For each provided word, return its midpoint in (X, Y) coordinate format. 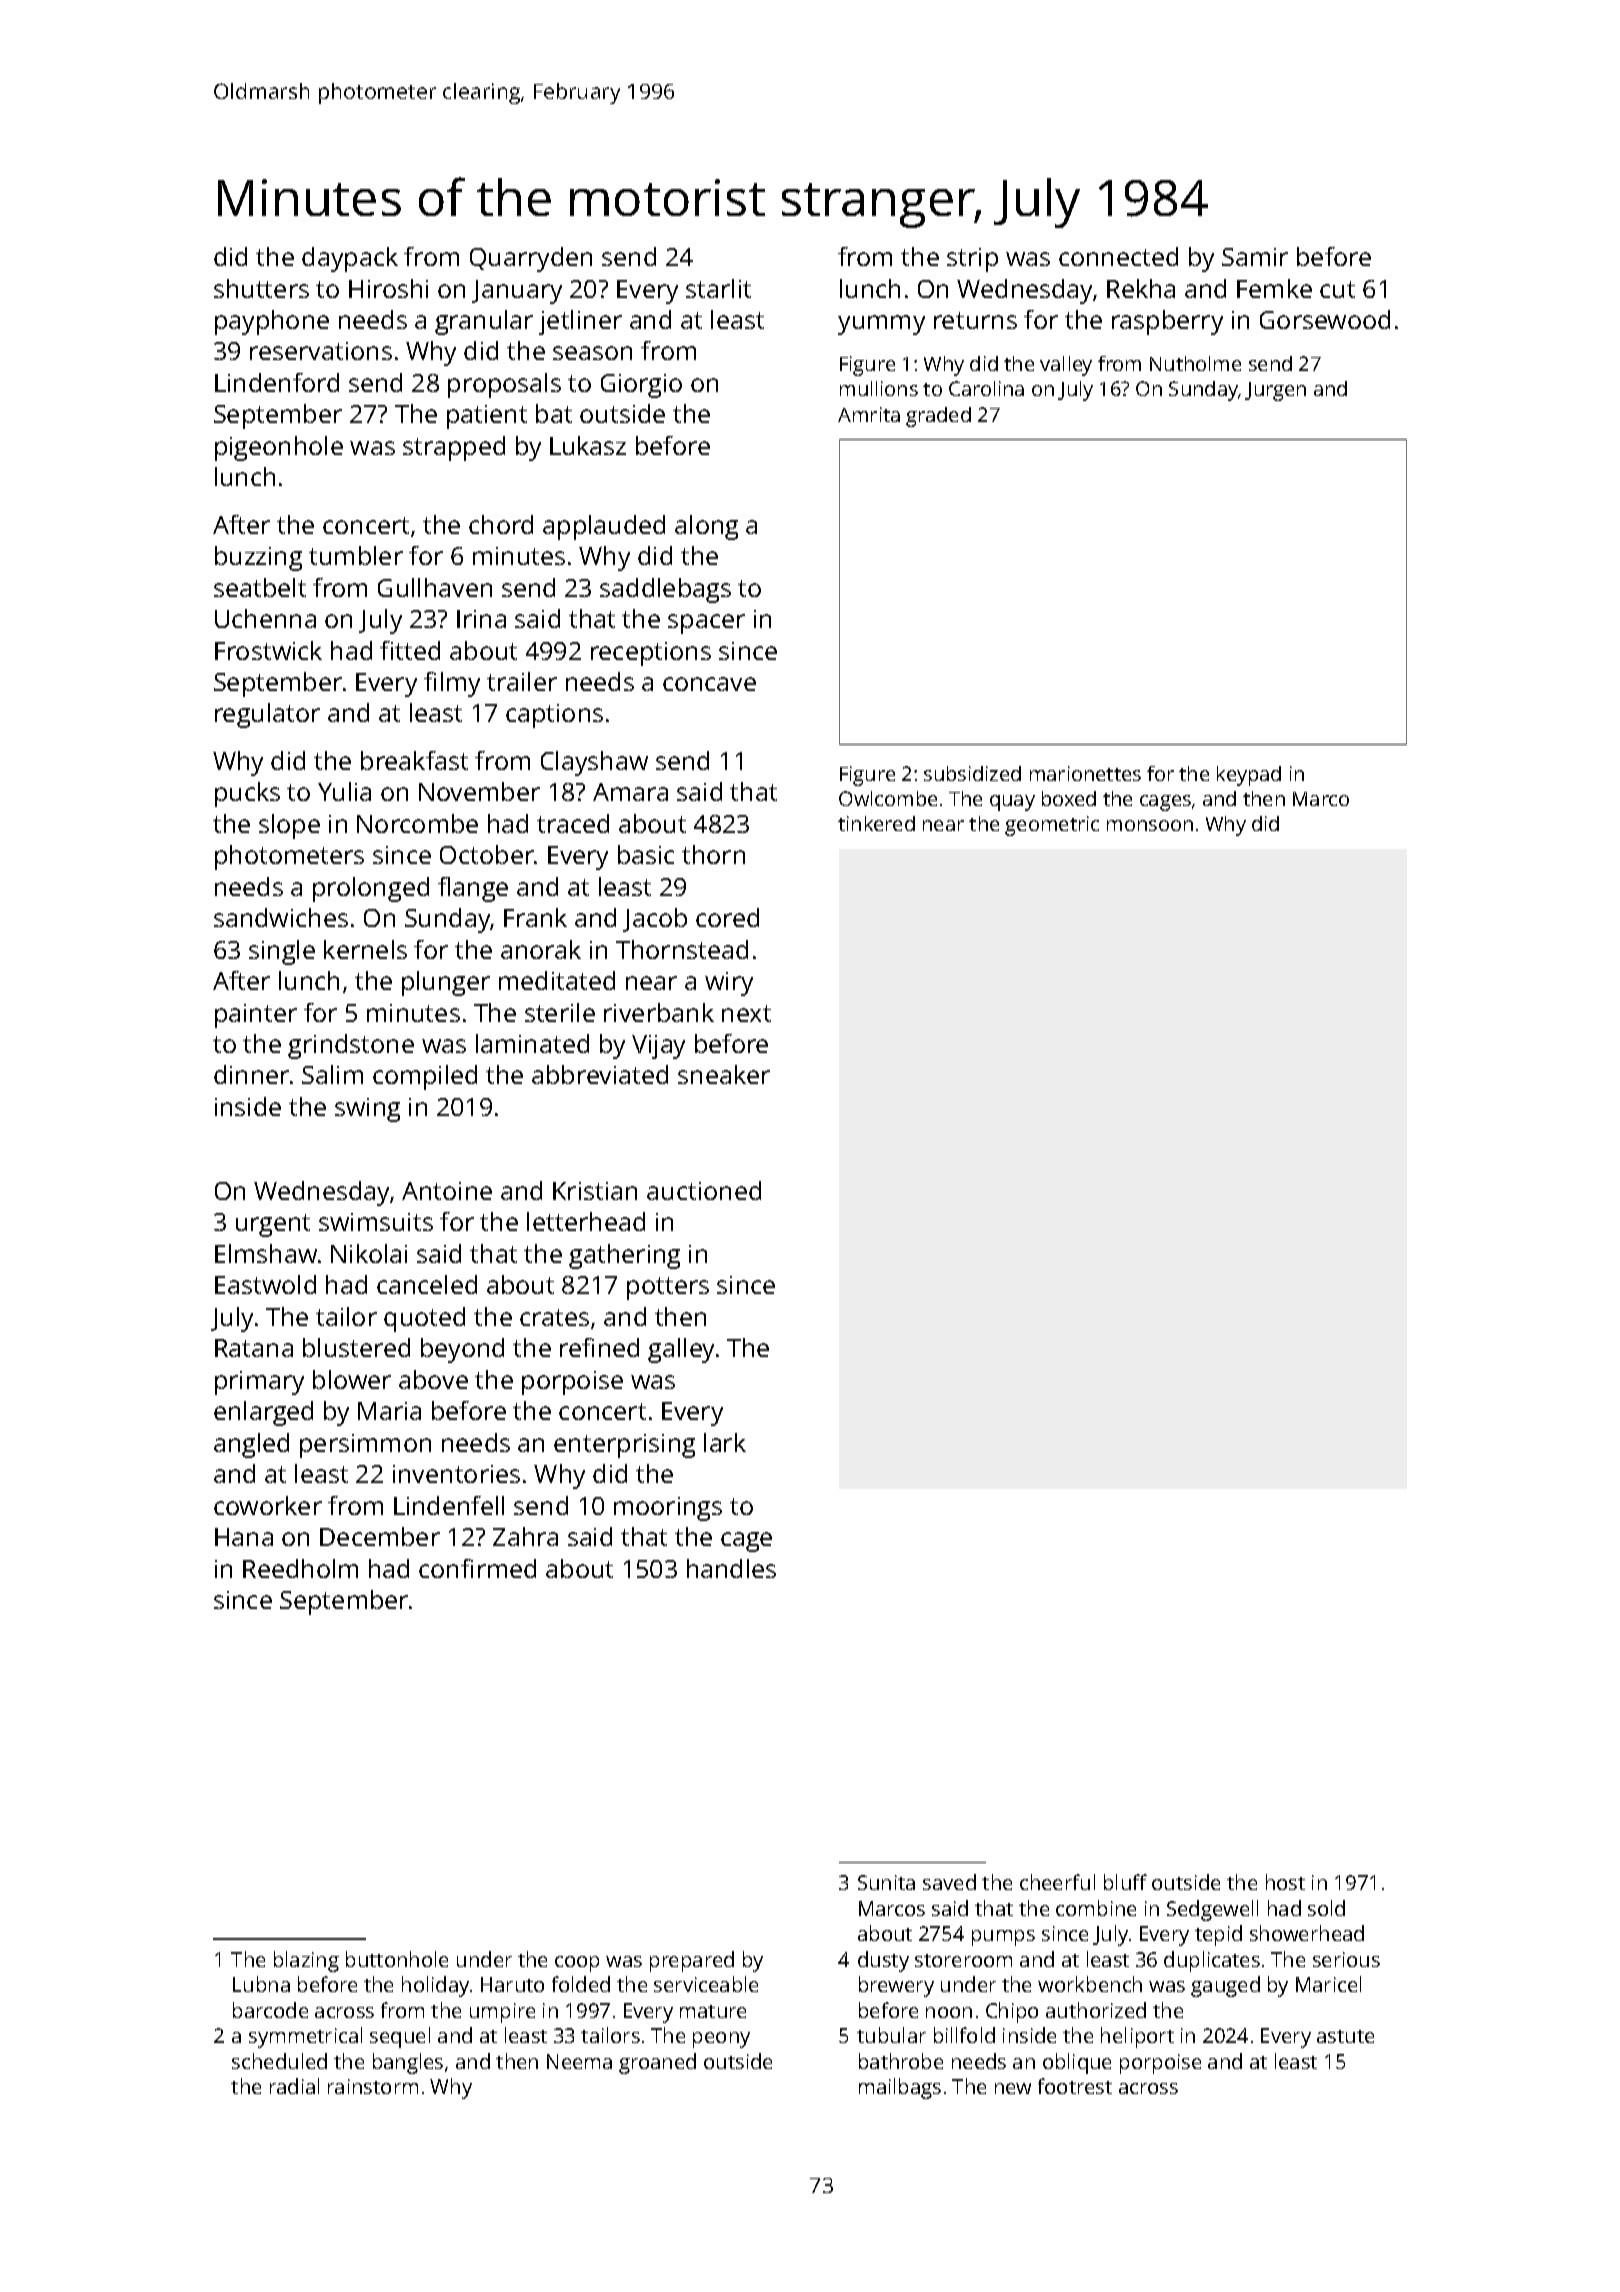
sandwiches (281, 917)
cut (1337, 289)
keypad (1249, 776)
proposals (504, 385)
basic (646, 854)
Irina (481, 619)
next (746, 1013)
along (706, 527)
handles (731, 1568)
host (1285, 1882)
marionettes (1085, 773)
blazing (306, 1961)
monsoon (1150, 825)
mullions (879, 388)
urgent (273, 1225)
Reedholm (300, 1568)
